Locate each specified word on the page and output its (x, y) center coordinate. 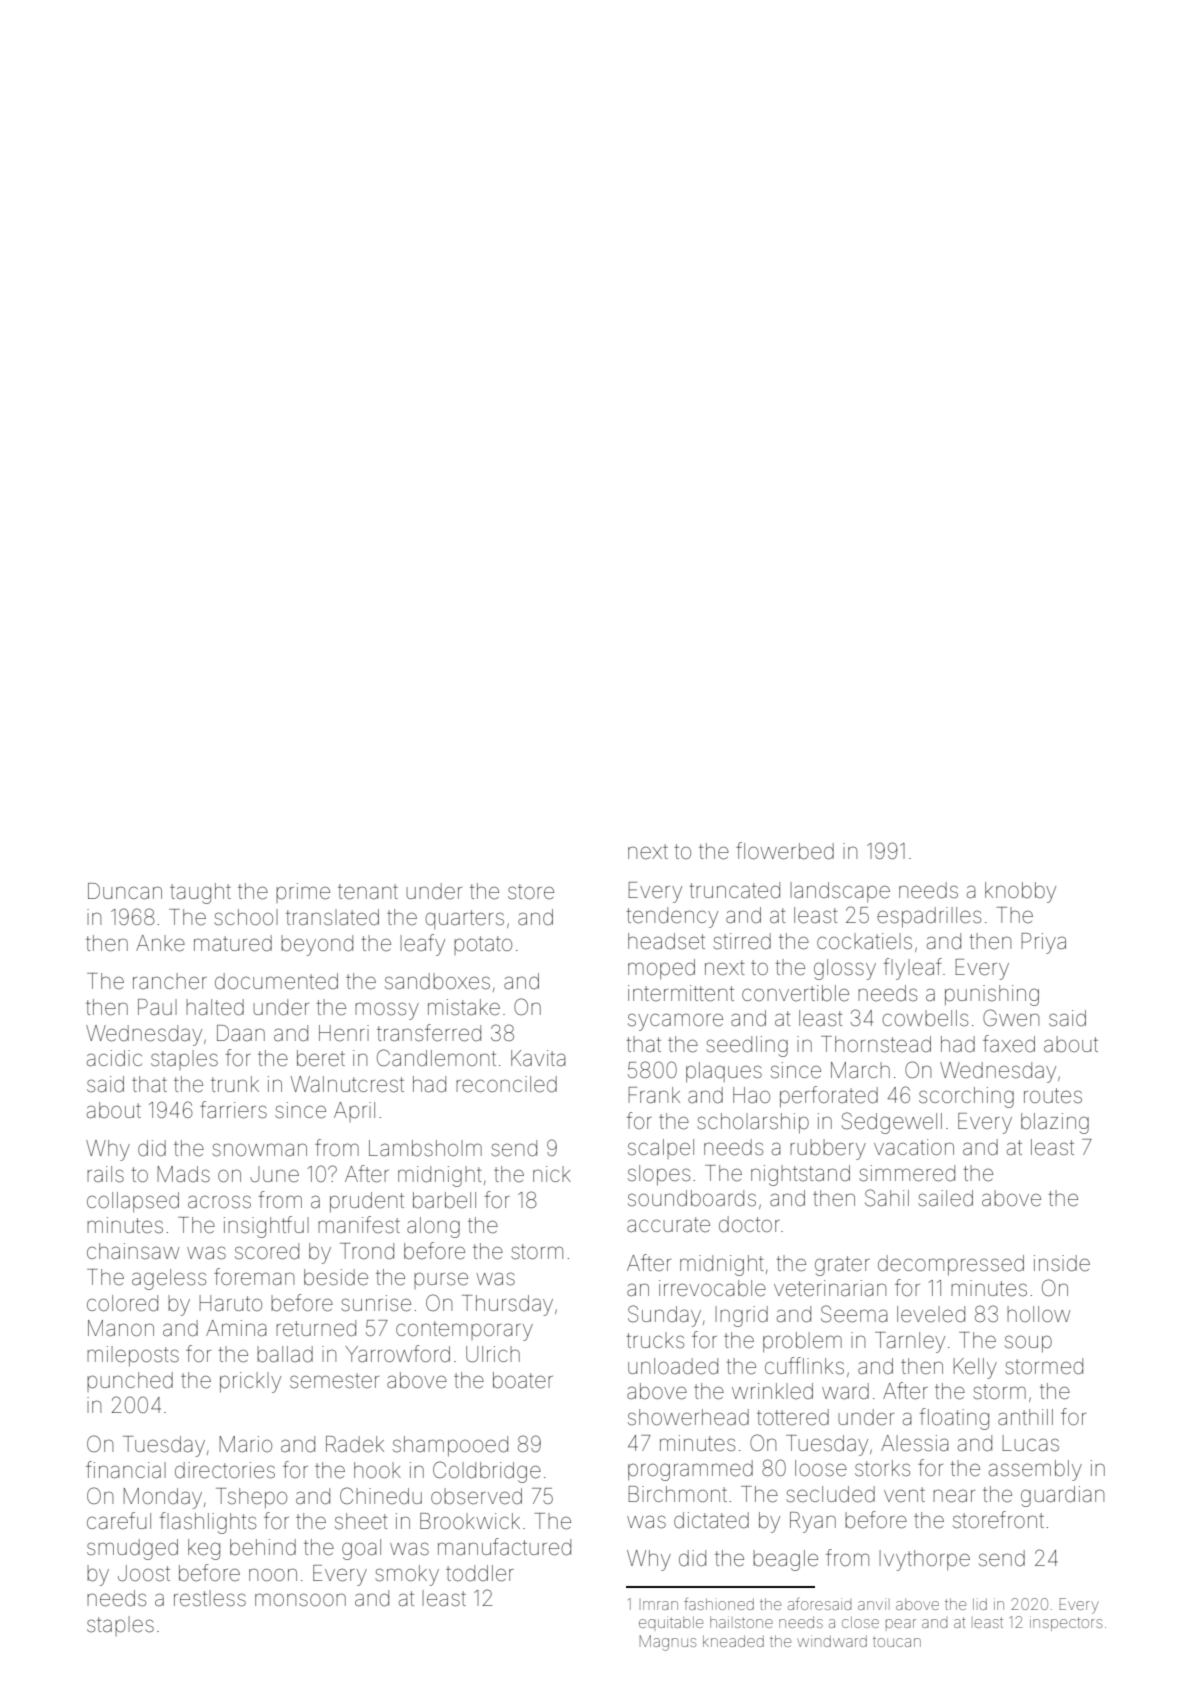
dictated (711, 1520)
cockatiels (864, 941)
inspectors (1066, 1623)
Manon (121, 1328)
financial (126, 1470)
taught (200, 893)
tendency (672, 917)
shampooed (450, 1446)
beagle (785, 1560)
